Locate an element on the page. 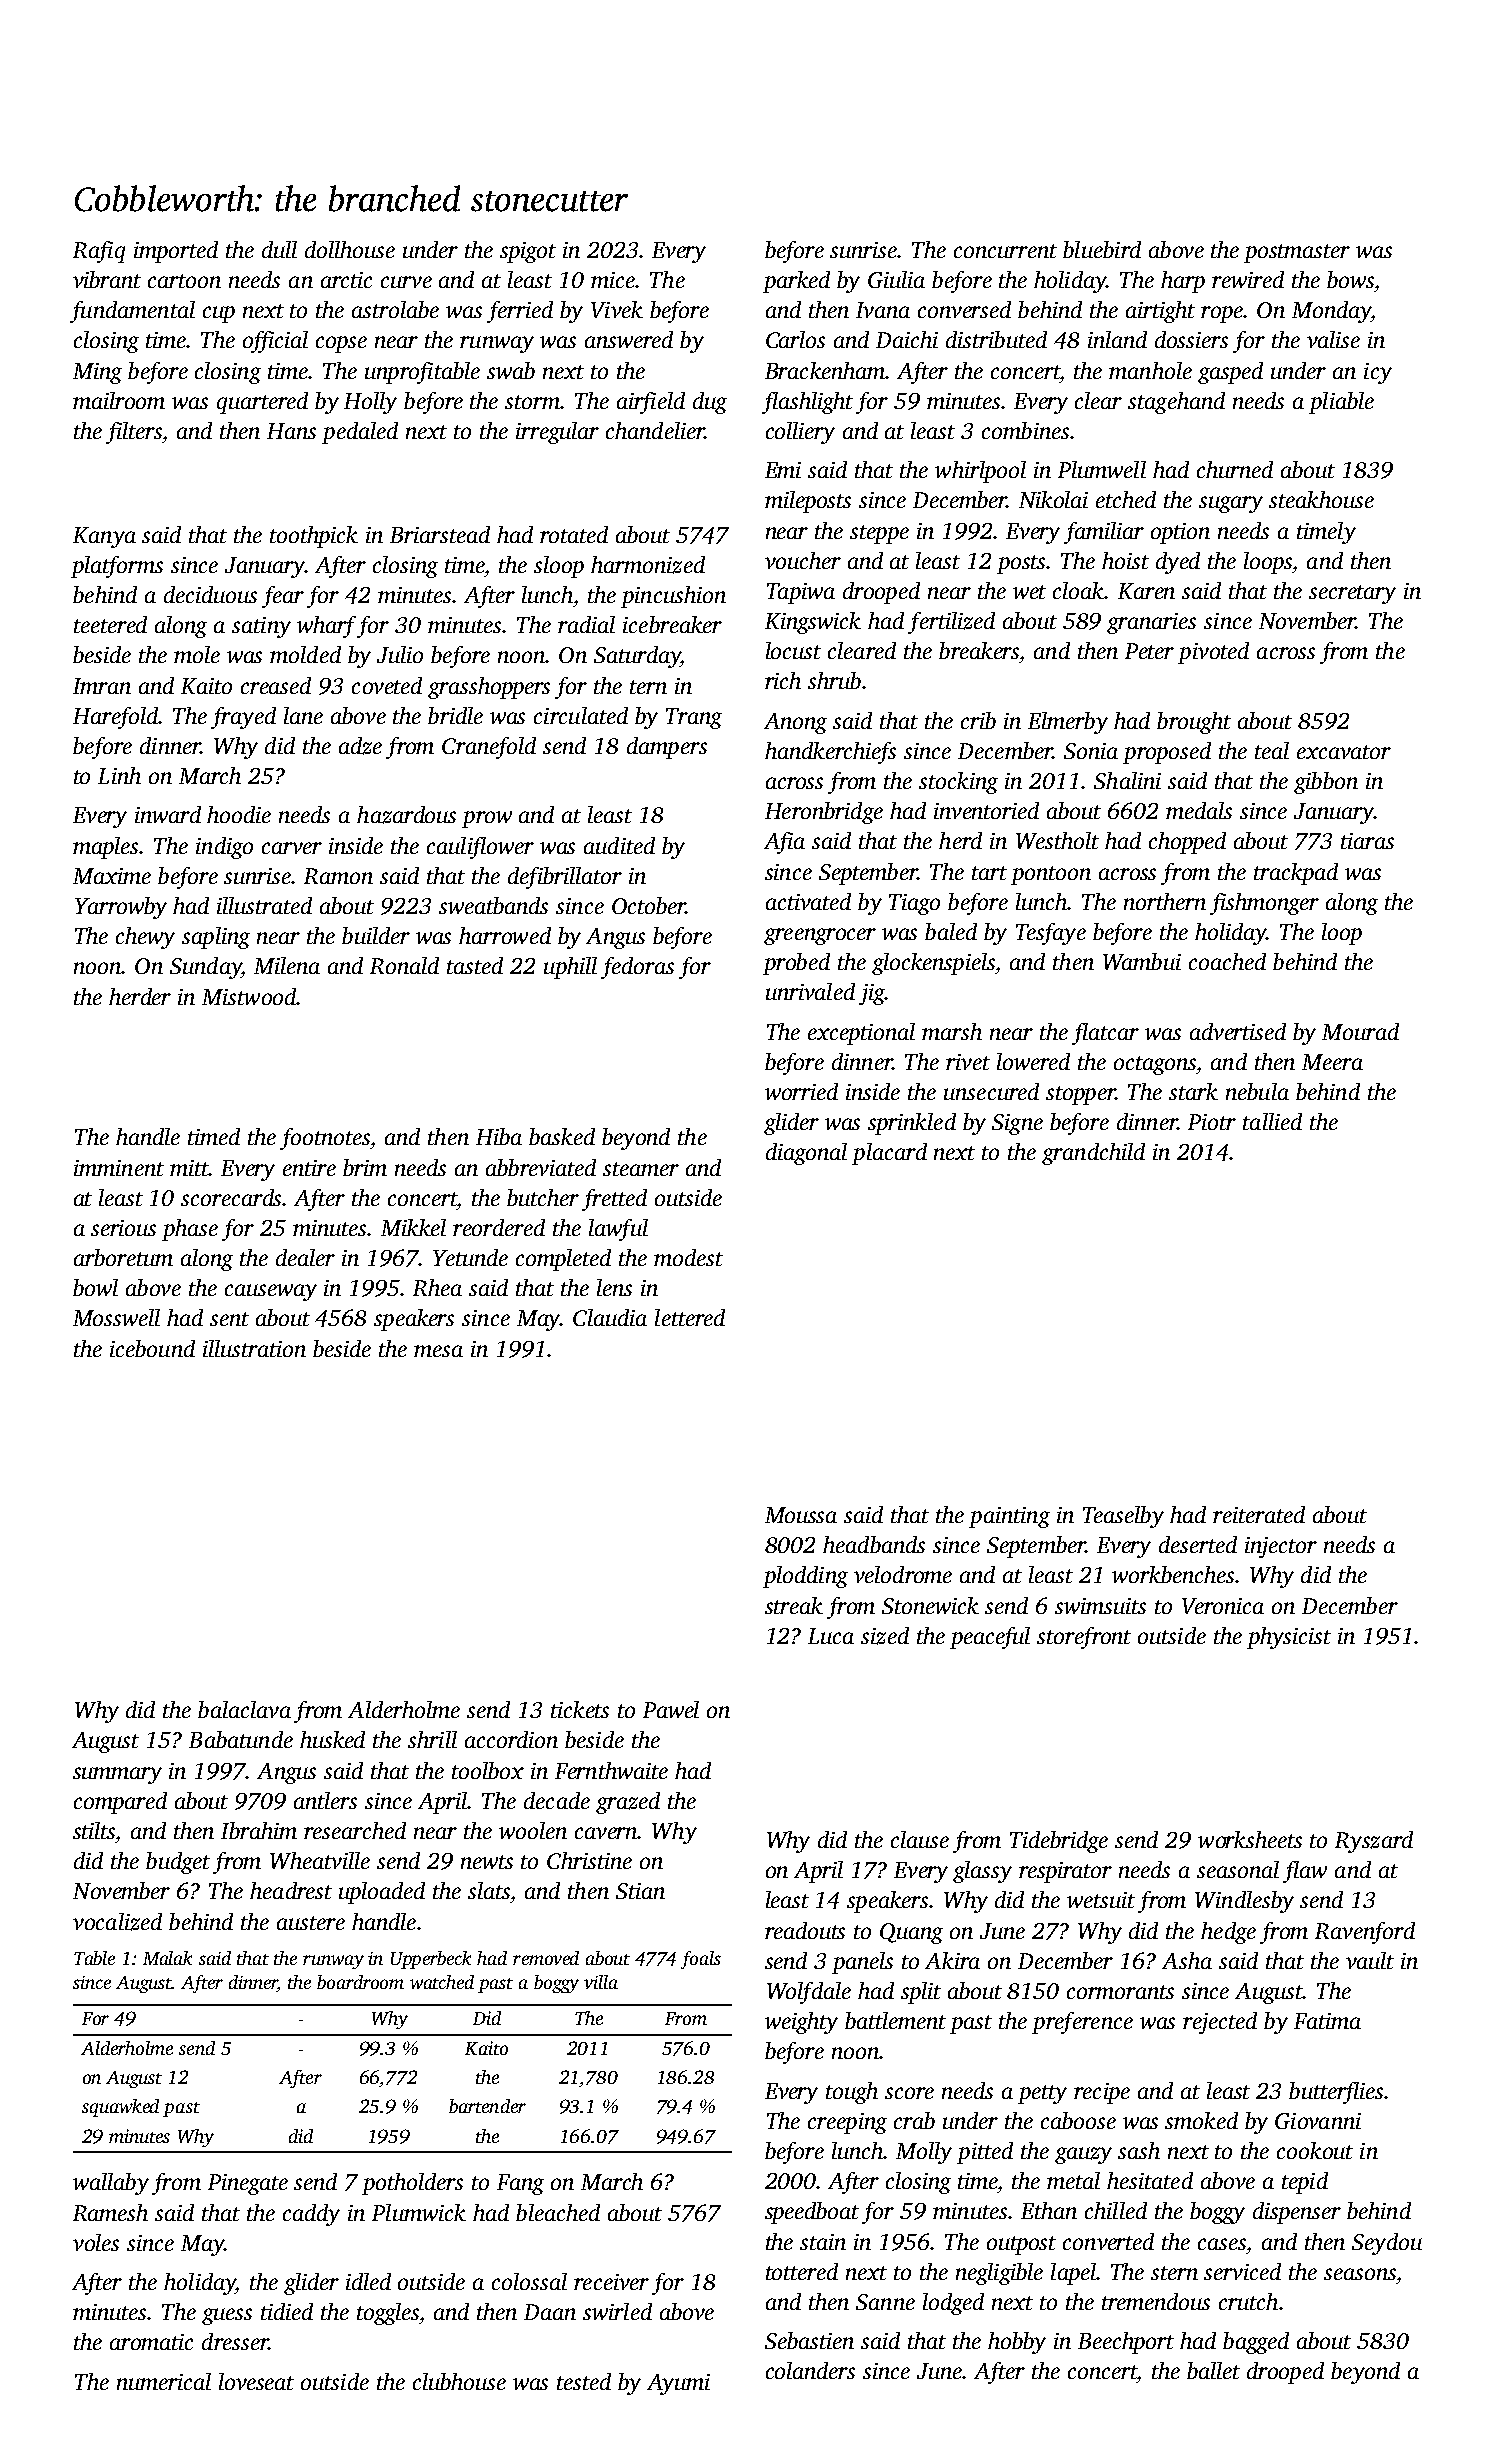 The width and height of the image is (1496, 2464). tickets is located at coordinates (580, 1709).
